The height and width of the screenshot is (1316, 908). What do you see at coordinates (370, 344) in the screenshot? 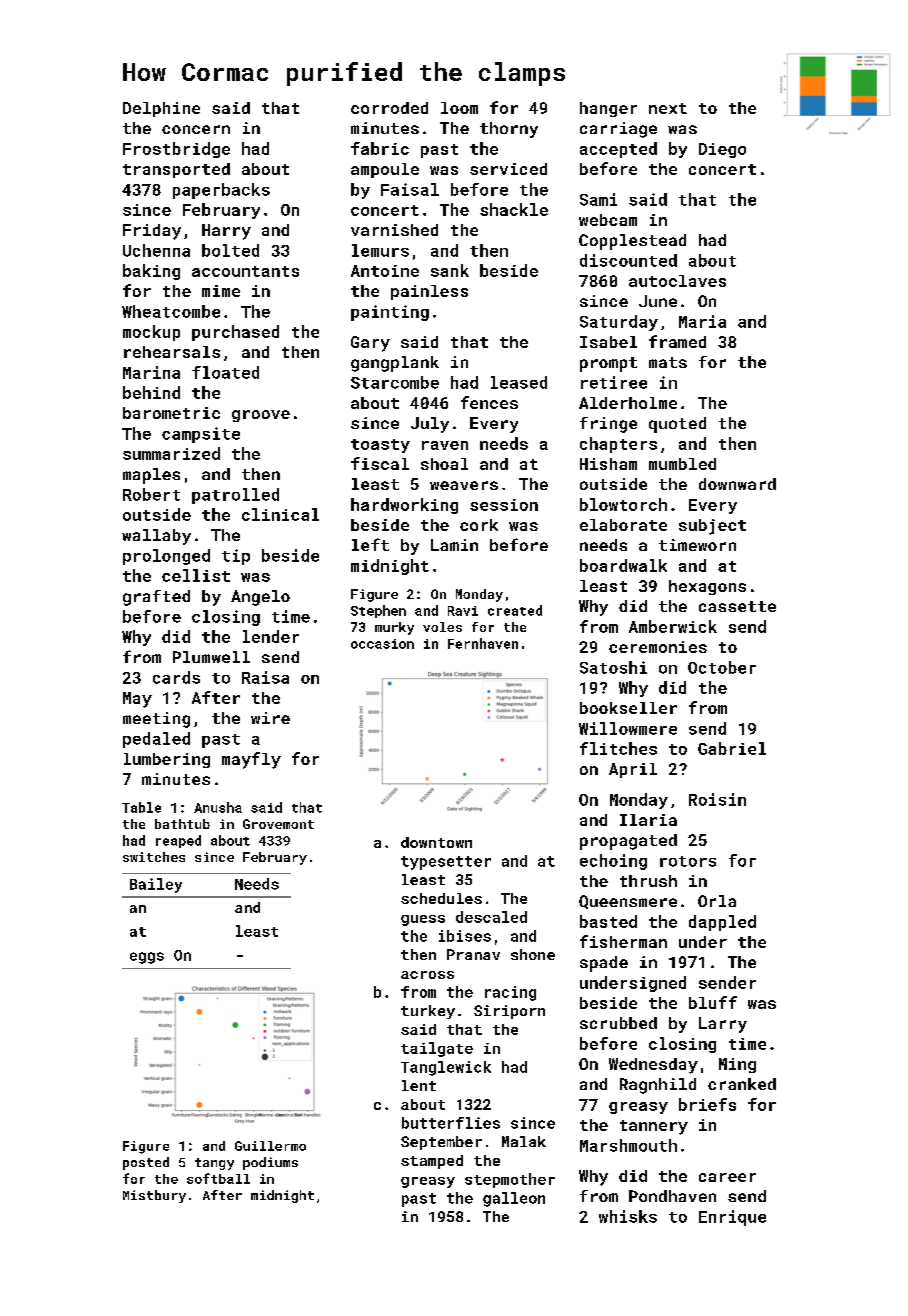
I see `Gary` at bounding box center [370, 344].
